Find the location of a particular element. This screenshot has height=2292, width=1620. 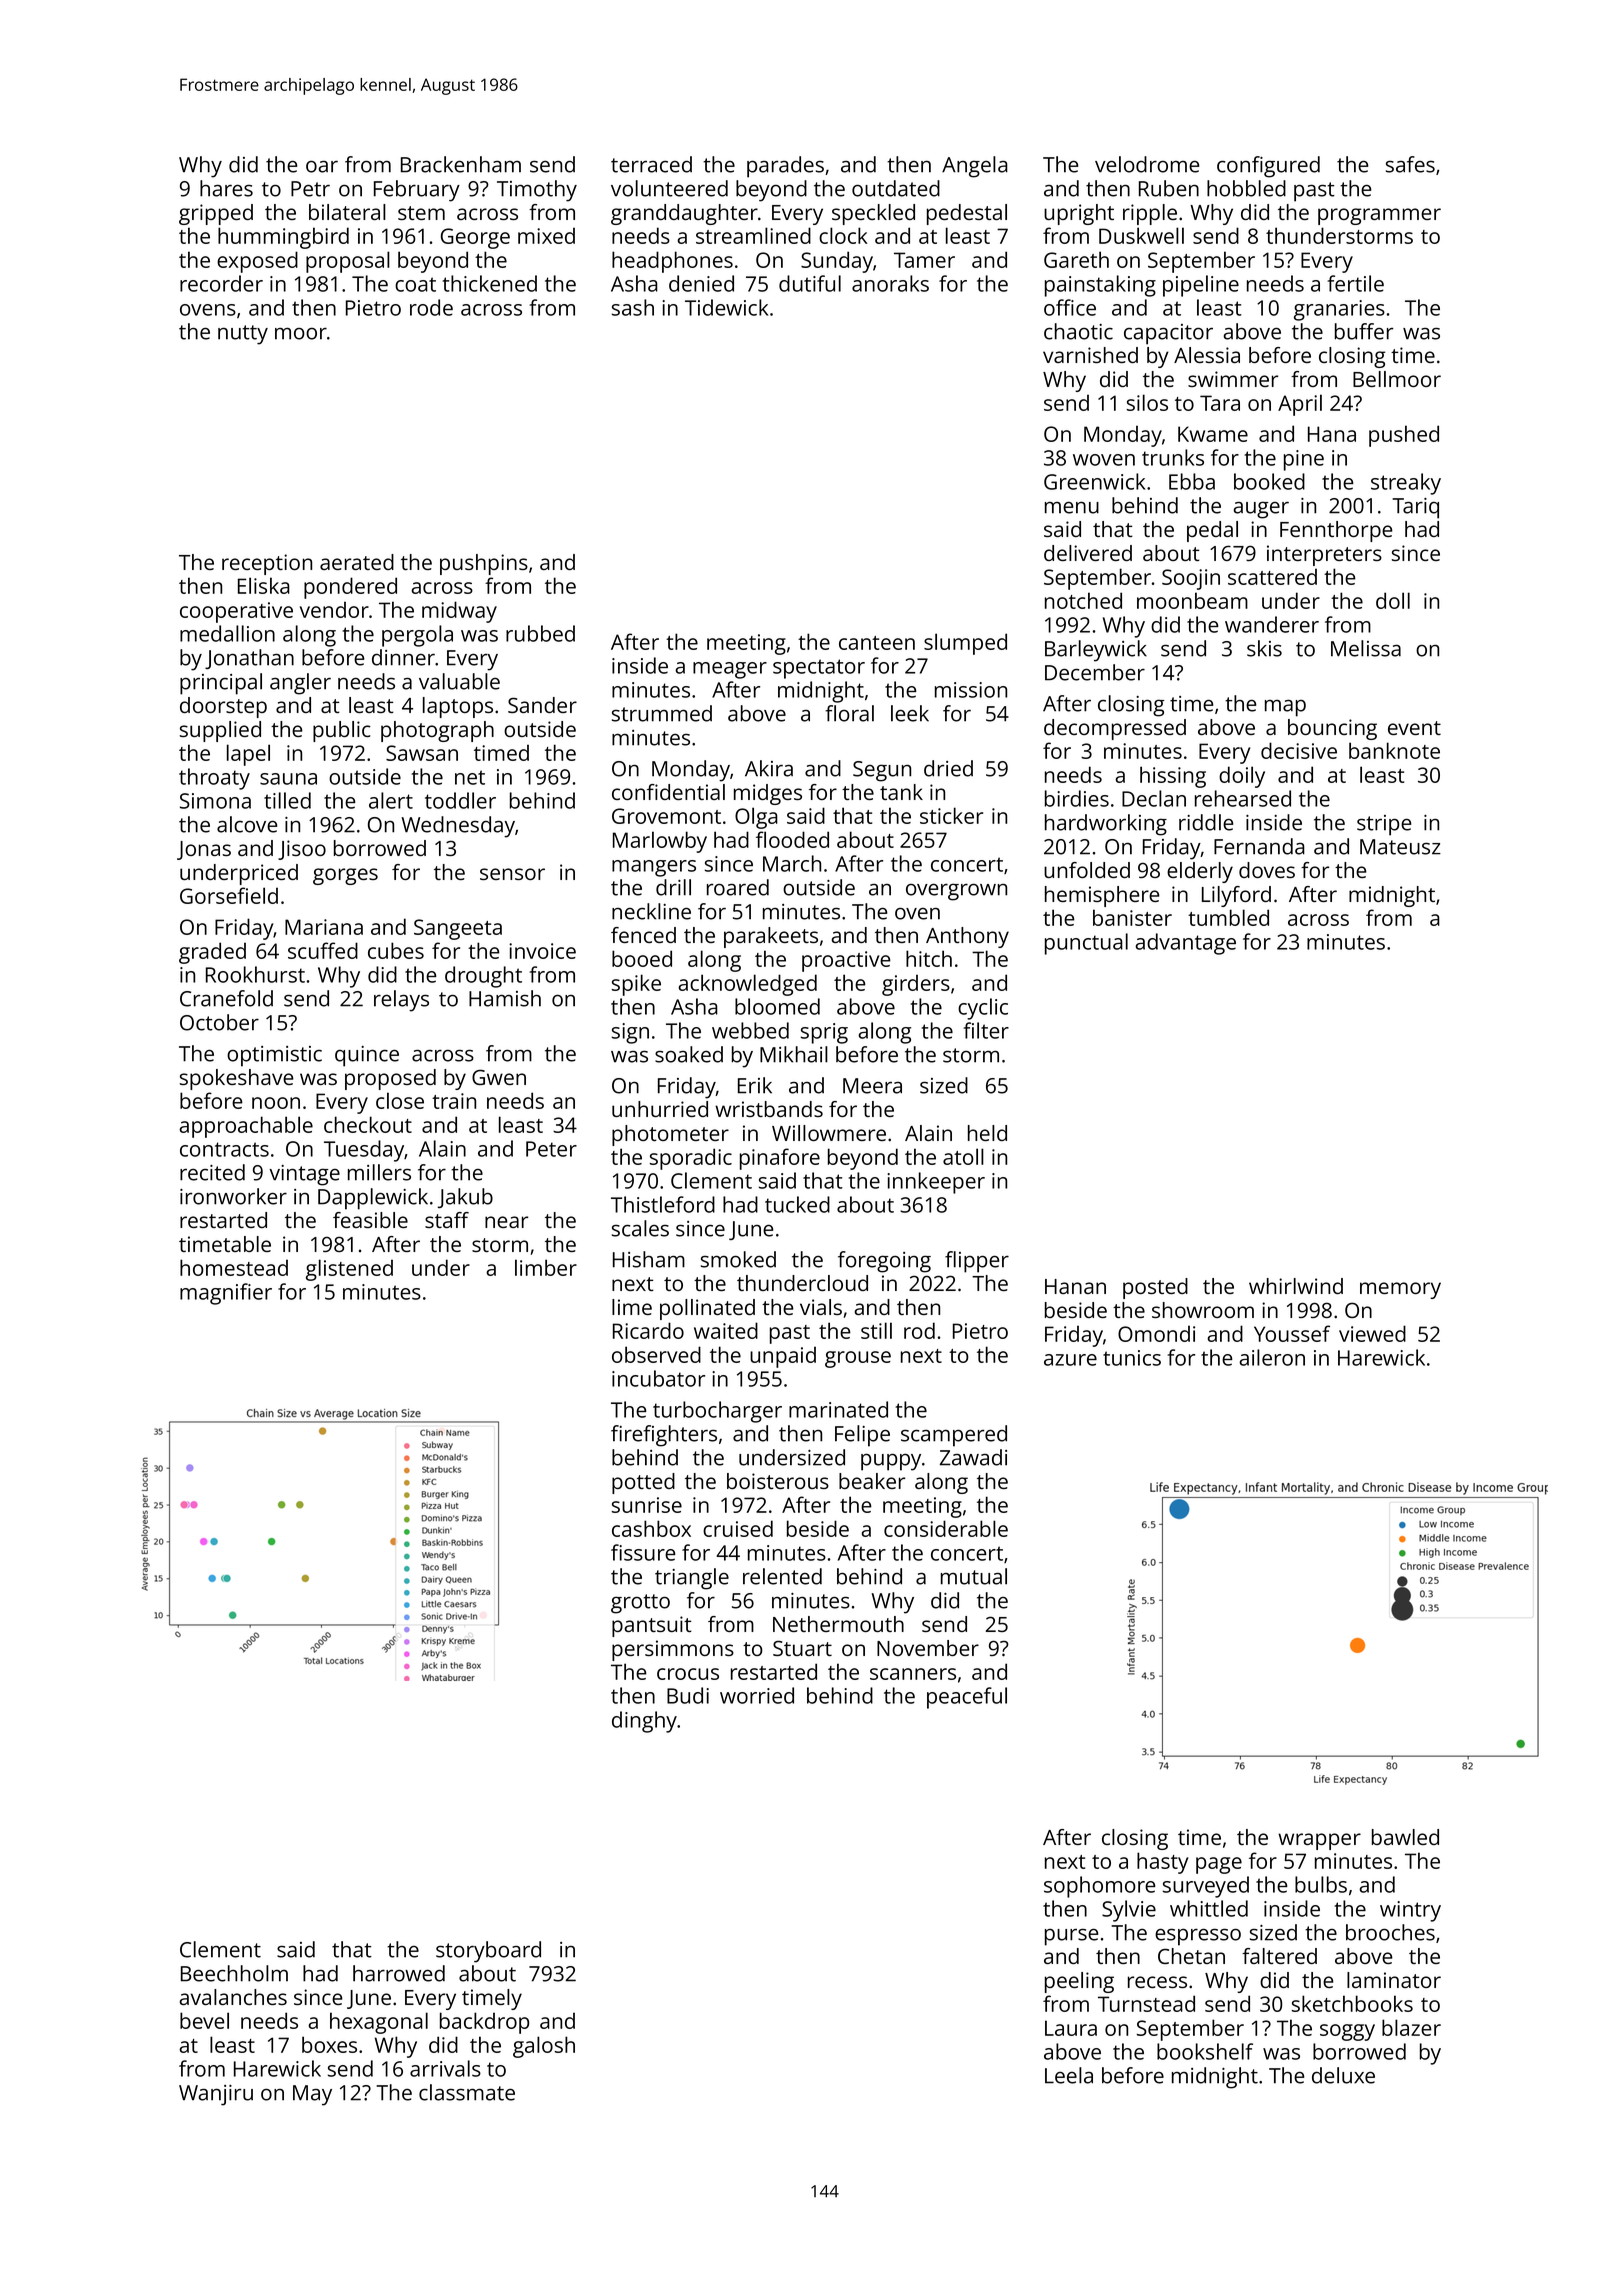

safes is located at coordinates (1410, 164).
